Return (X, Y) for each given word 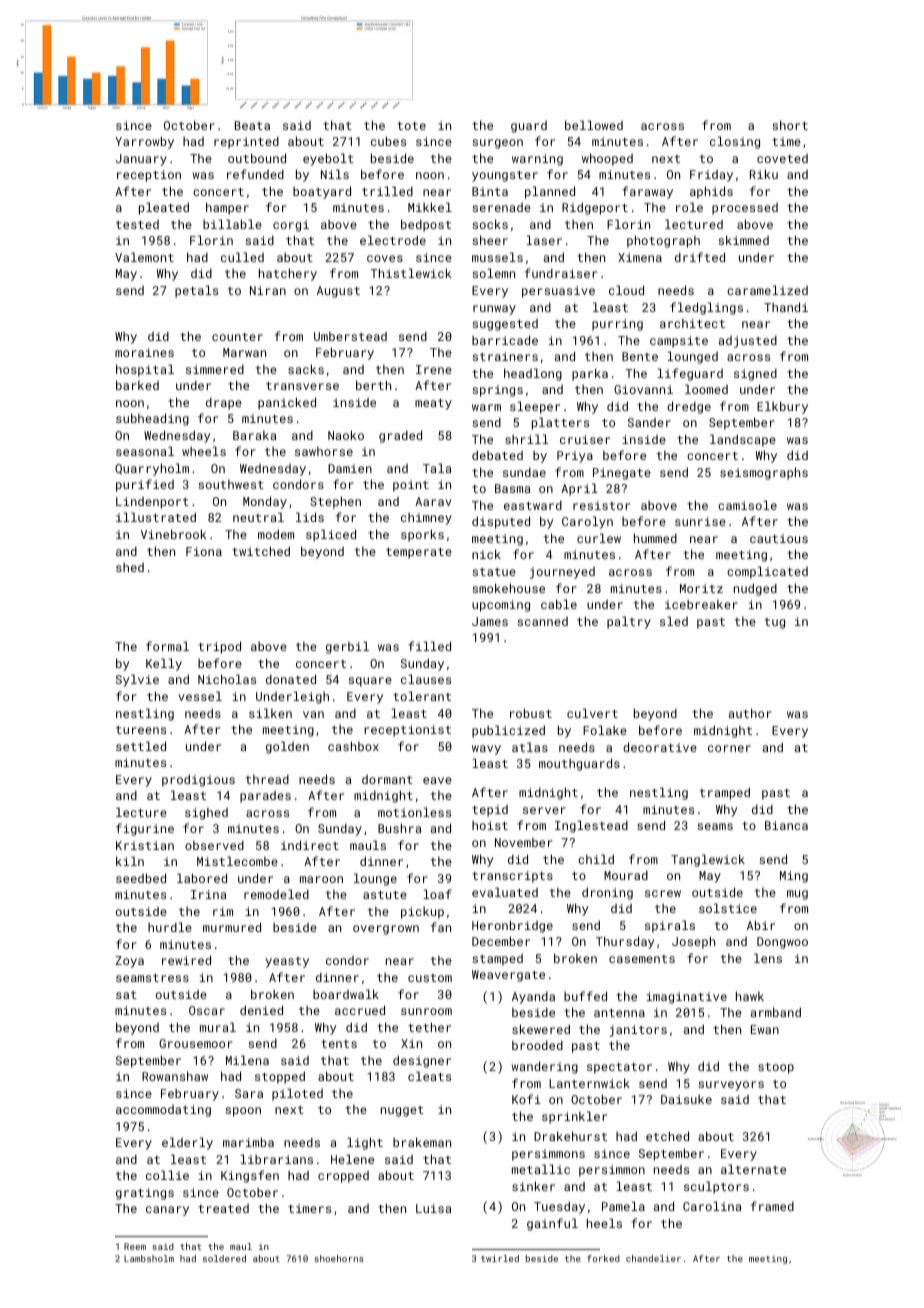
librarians (276, 1159)
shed (130, 567)
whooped (607, 159)
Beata (252, 125)
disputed (501, 522)
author (750, 713)
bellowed (594, 125)
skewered (541, 1029)
